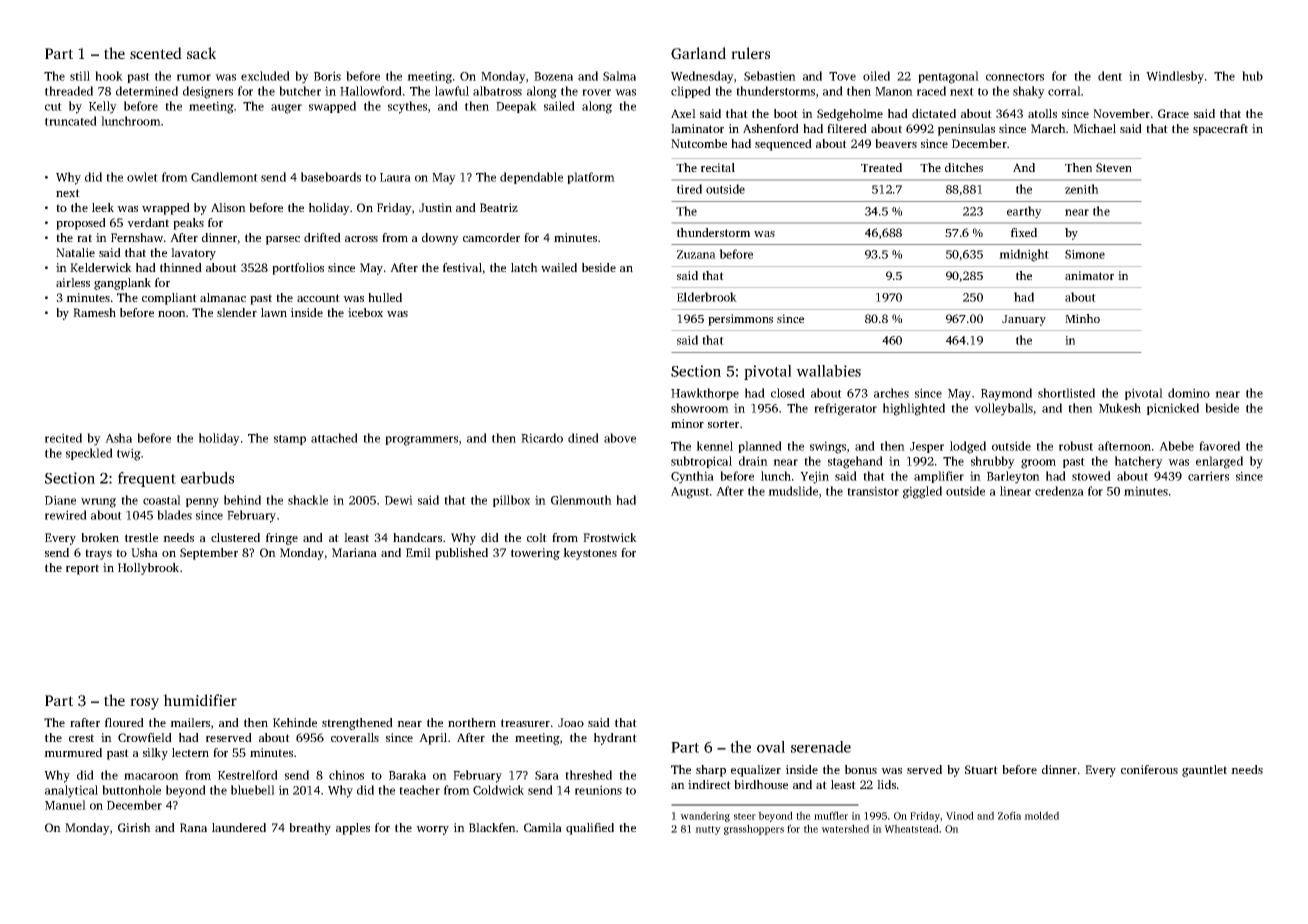 This screenshot has height=924, width=1308. I want to click on pillbox, so click(511, 501).
